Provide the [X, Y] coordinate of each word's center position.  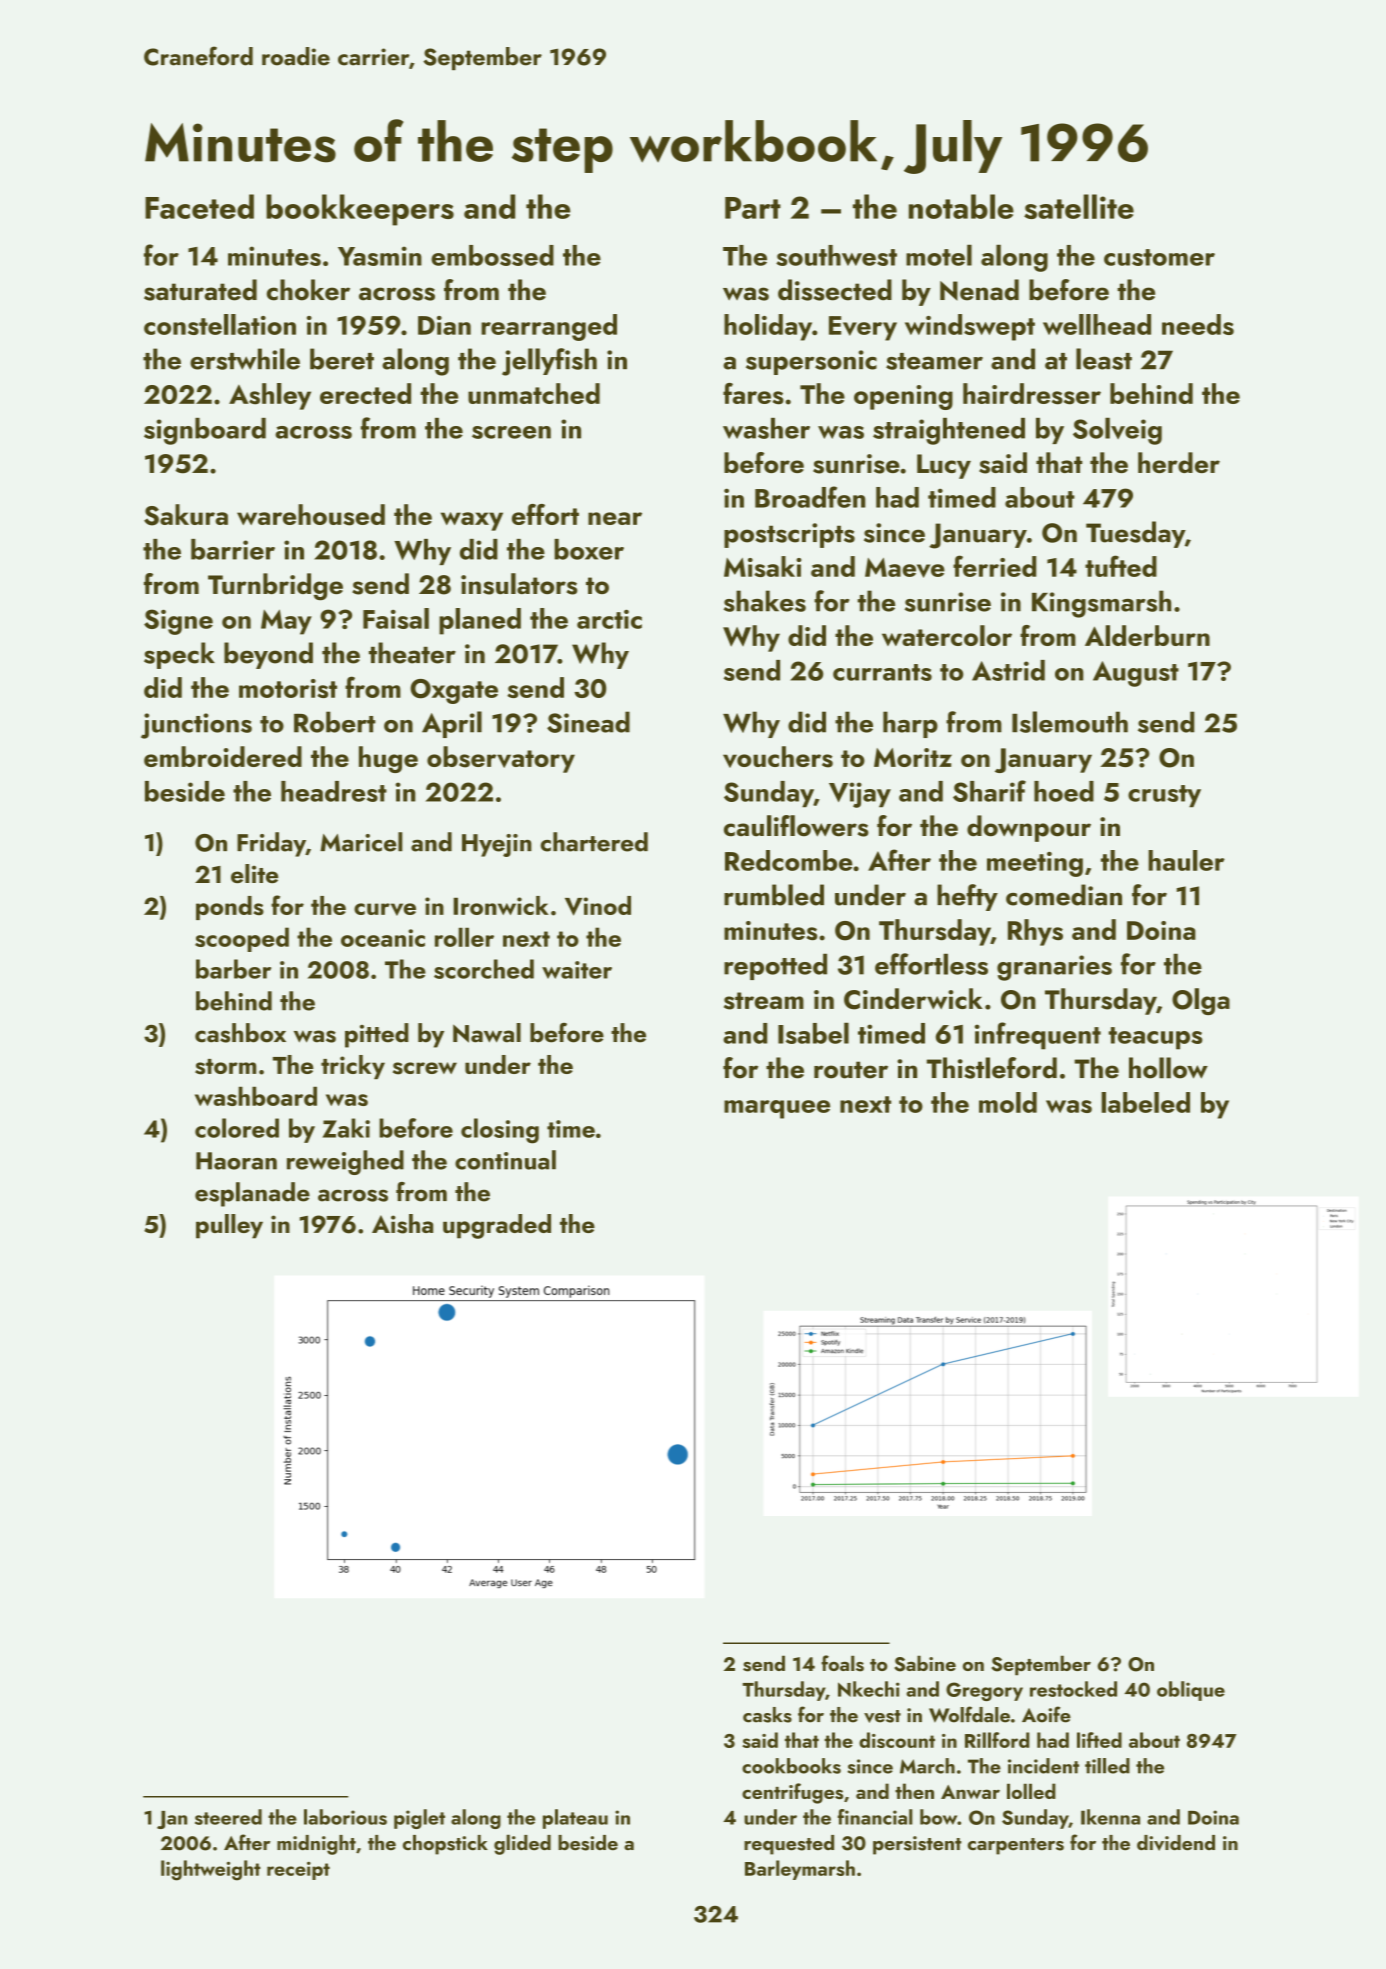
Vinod [598, 906]
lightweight [211, 1870]
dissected [835, 290]
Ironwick [501, 905]
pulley [229, 1226]
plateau [575, 1819]
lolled [1031, 1791]
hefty [967, 897]
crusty [1164, 796]
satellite [1079, 206]
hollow [1168, 1068]
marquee [777, 1109]
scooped [242, 939]
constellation [220, 324]
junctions [196, 726]
